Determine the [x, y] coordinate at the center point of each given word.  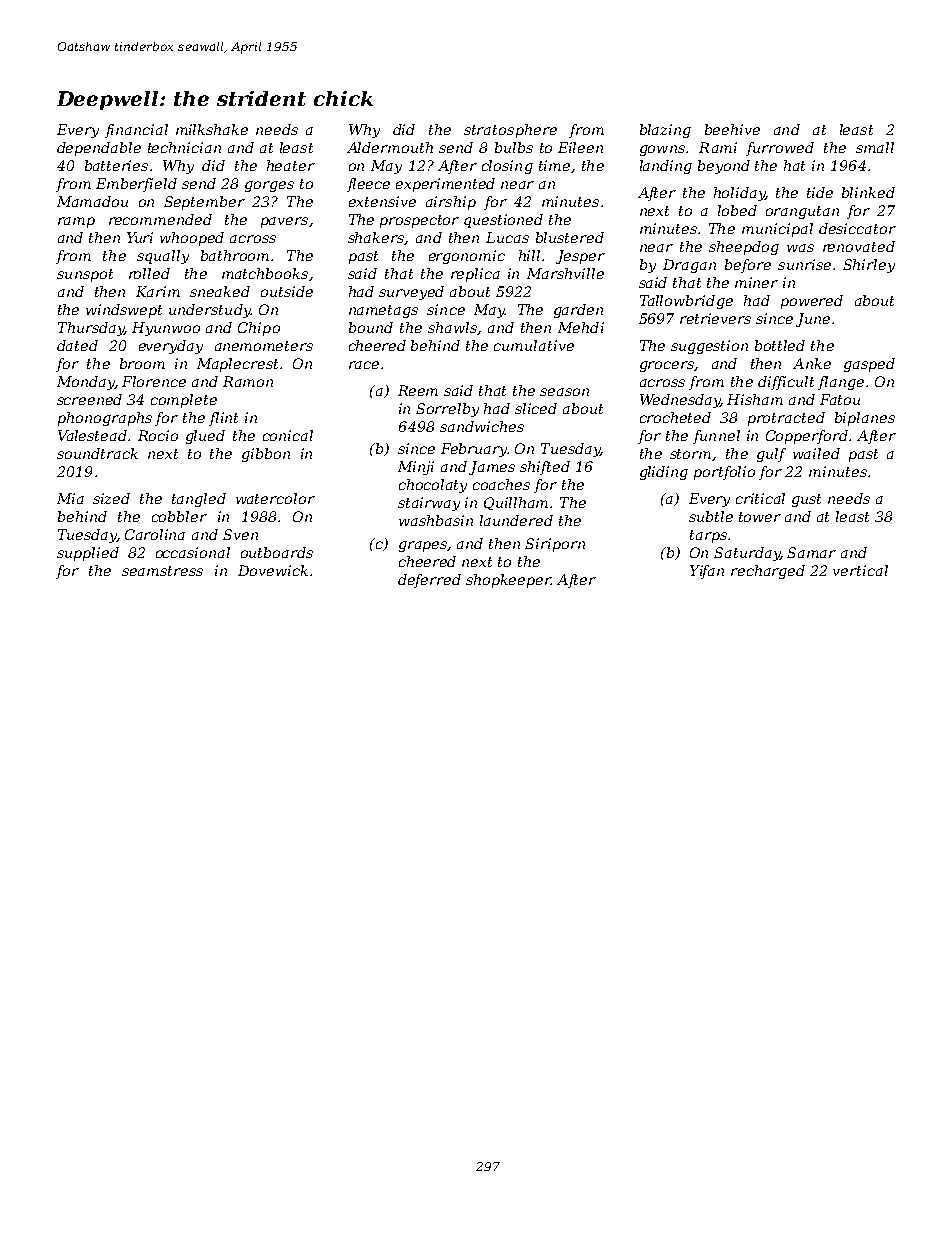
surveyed [411, 293]
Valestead [92, 435]
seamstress [162, 571]
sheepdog [744, 248]
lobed [737, 210]
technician [184, 147]
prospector [419, 221]
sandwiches [482, 426]
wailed [816, 453]
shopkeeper [508, 581]
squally [163, 257]
